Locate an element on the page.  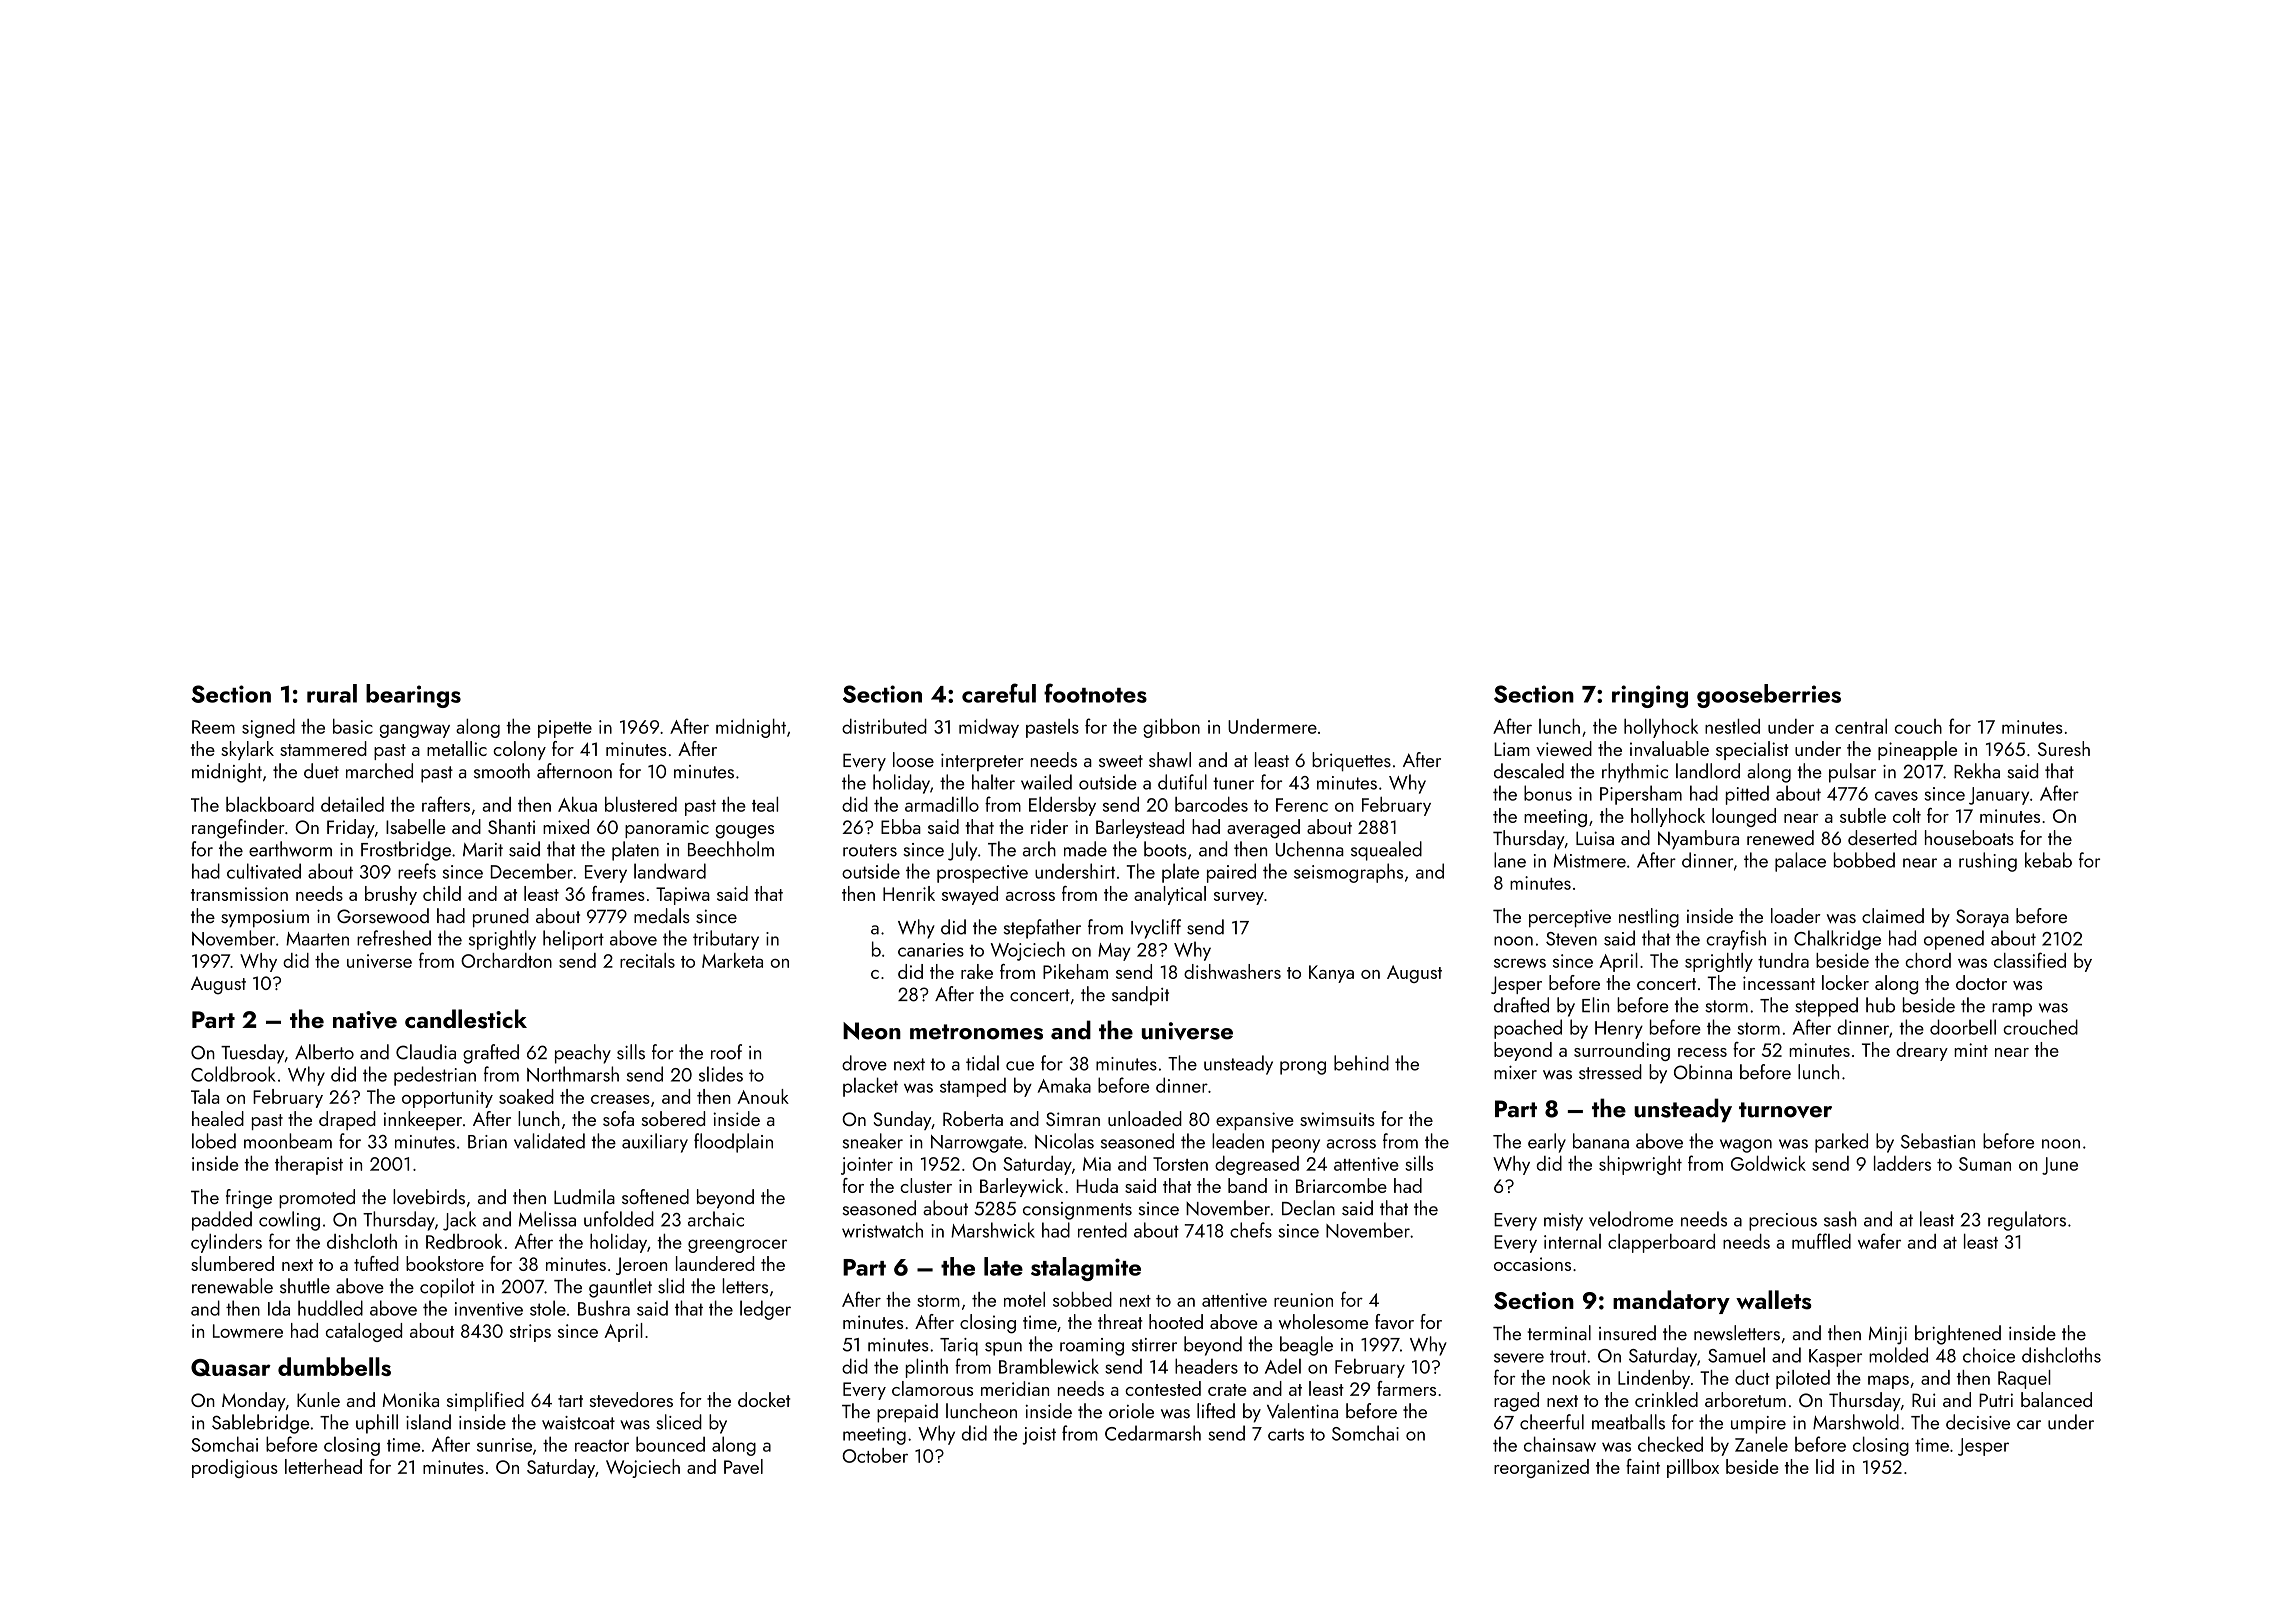
sneaker is located at coordinates (873, 1141).
